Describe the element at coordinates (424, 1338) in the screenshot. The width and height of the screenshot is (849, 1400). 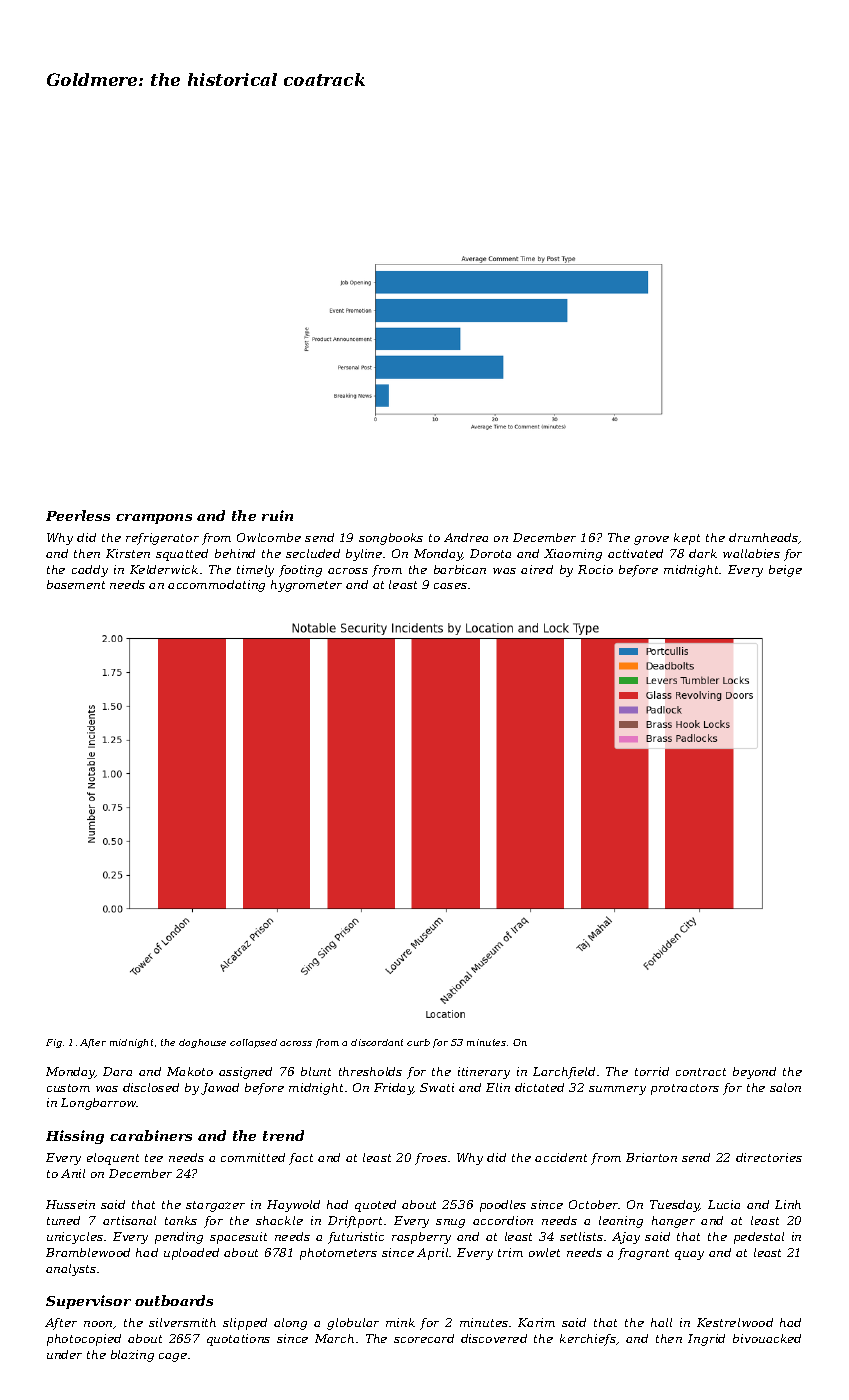
I see `scorecard` at that location.
